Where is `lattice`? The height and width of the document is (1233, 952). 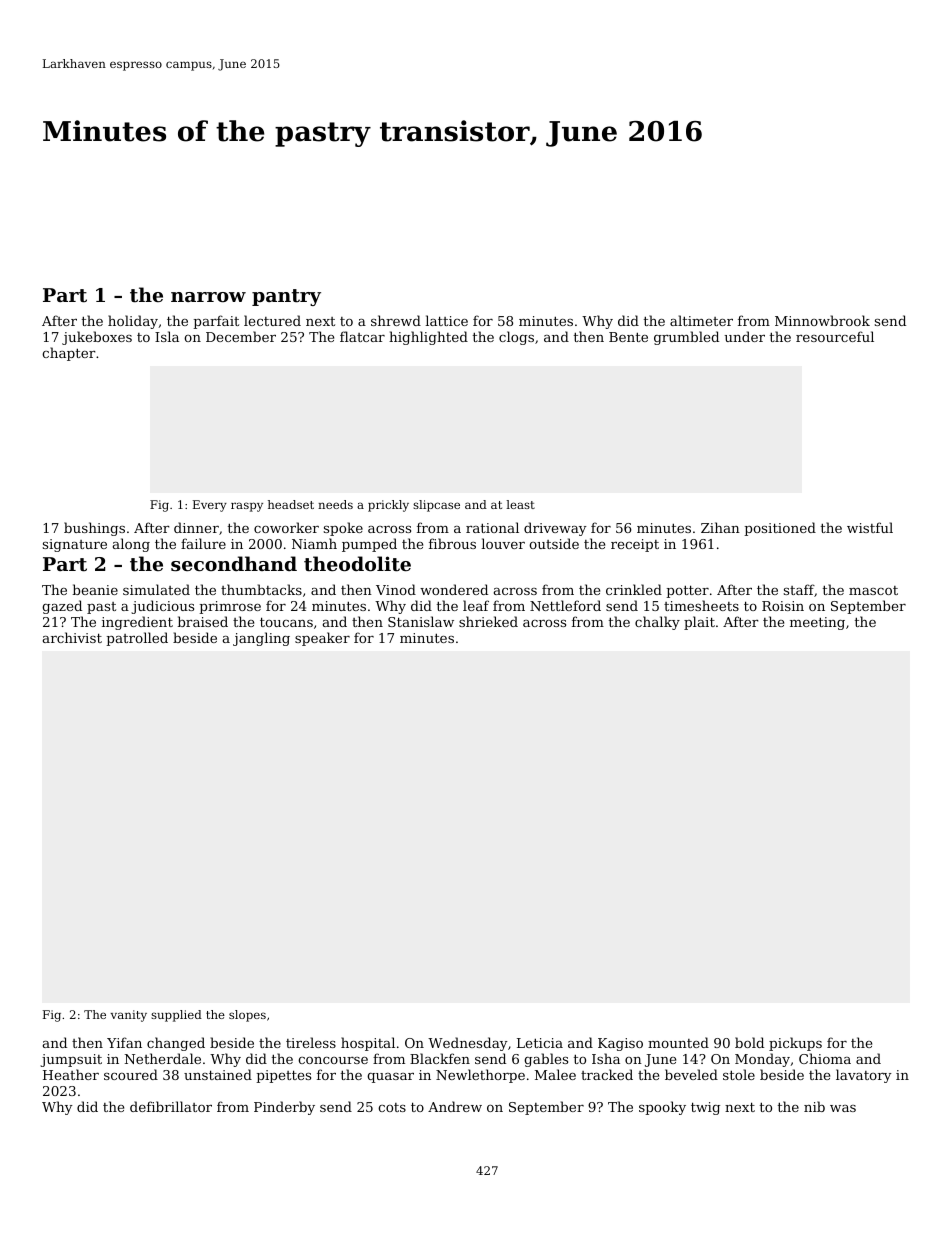 lattice is located at coordinates (446, 320).
